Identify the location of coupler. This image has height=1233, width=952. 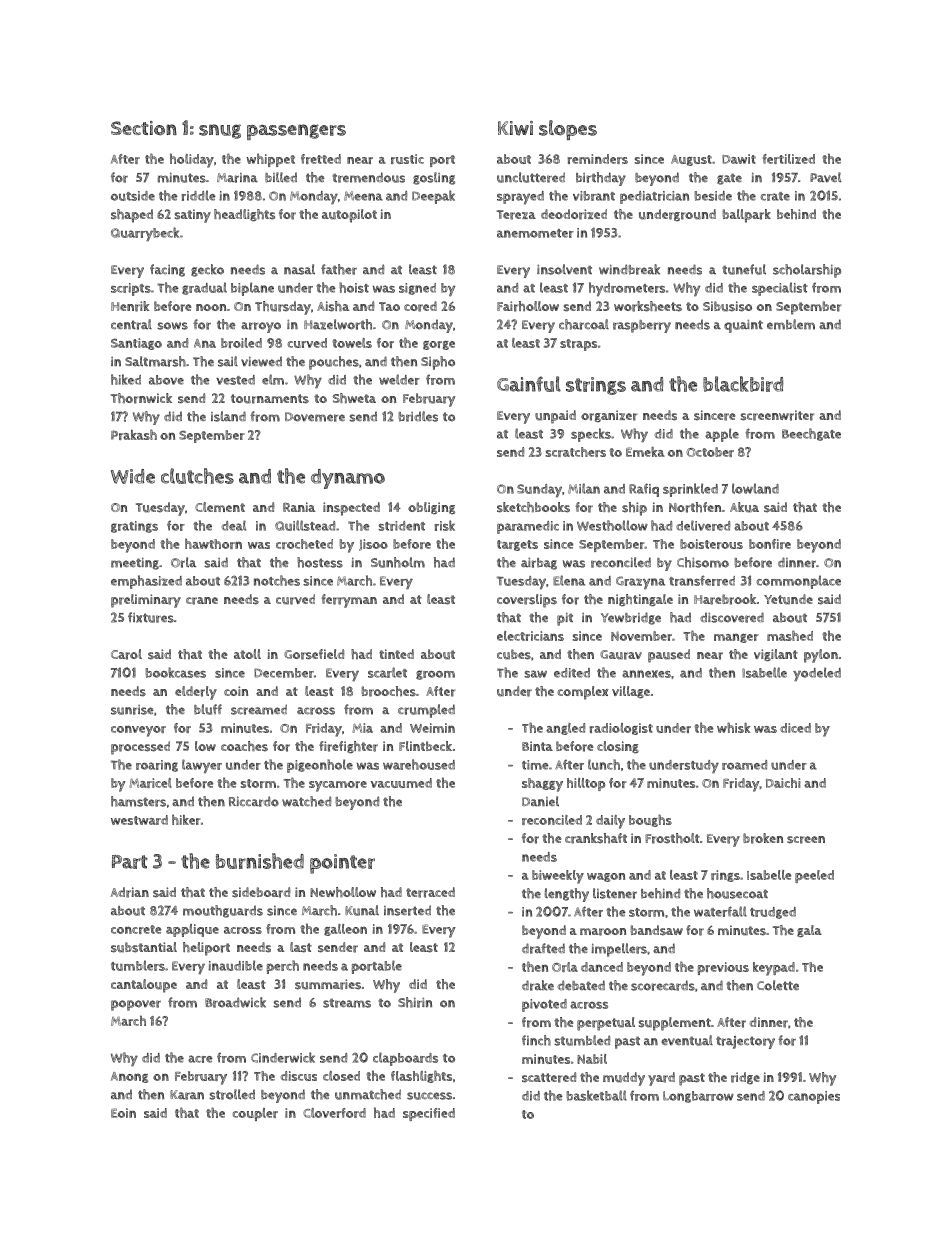
(255, 1114).
